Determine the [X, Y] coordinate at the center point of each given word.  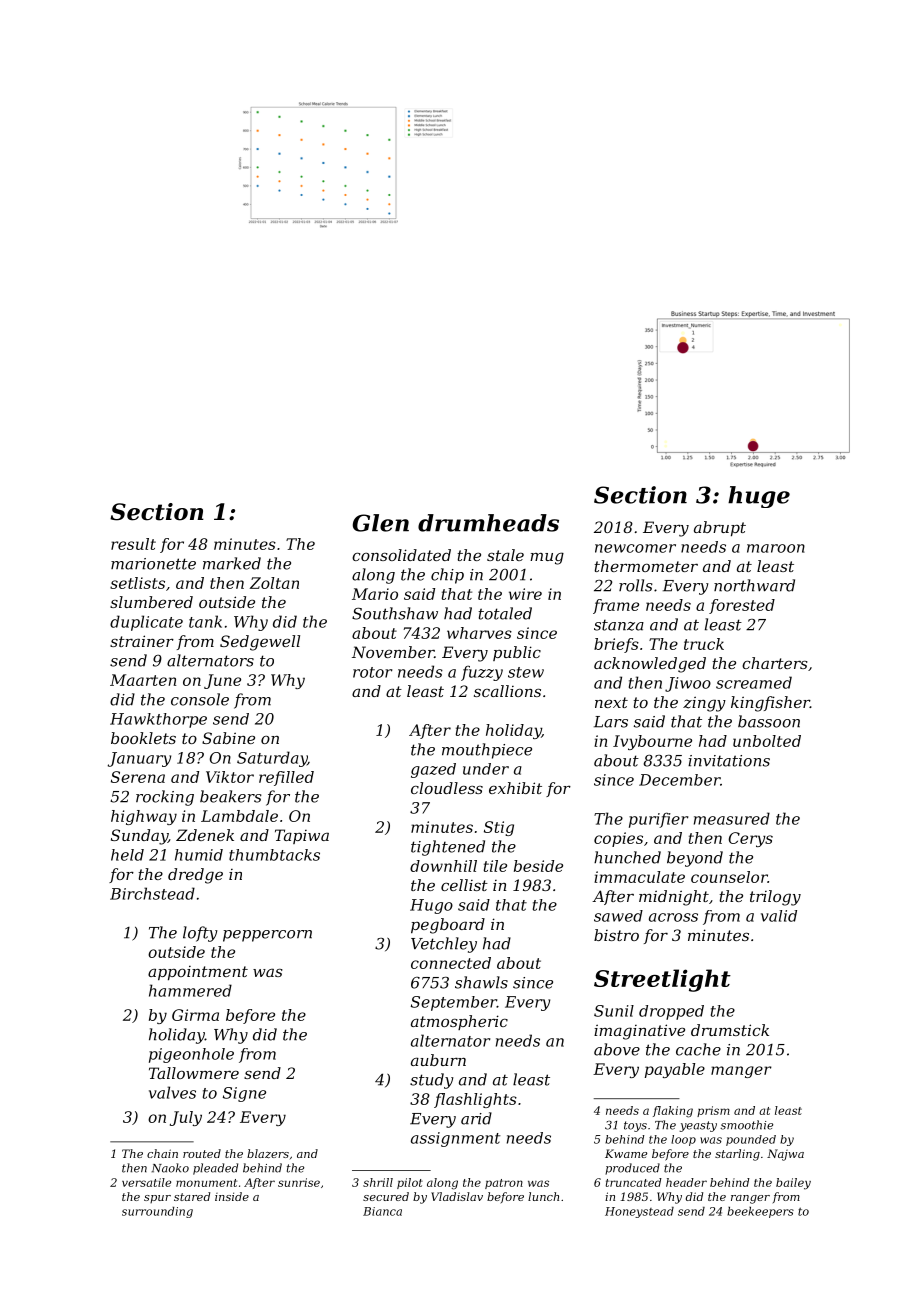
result [133, 544]
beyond [695, 859]
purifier [658, 820]
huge [759, 497]
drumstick [730, 1030]
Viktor [230, 777]
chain [162, 1153]
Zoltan [274, 583]
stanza [619, 625]
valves [172, 1092]
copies [618, 839]
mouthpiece [487, 751]
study [432, 1081]
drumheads [488, 523]
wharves [479, 633]
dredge [195, 876]
